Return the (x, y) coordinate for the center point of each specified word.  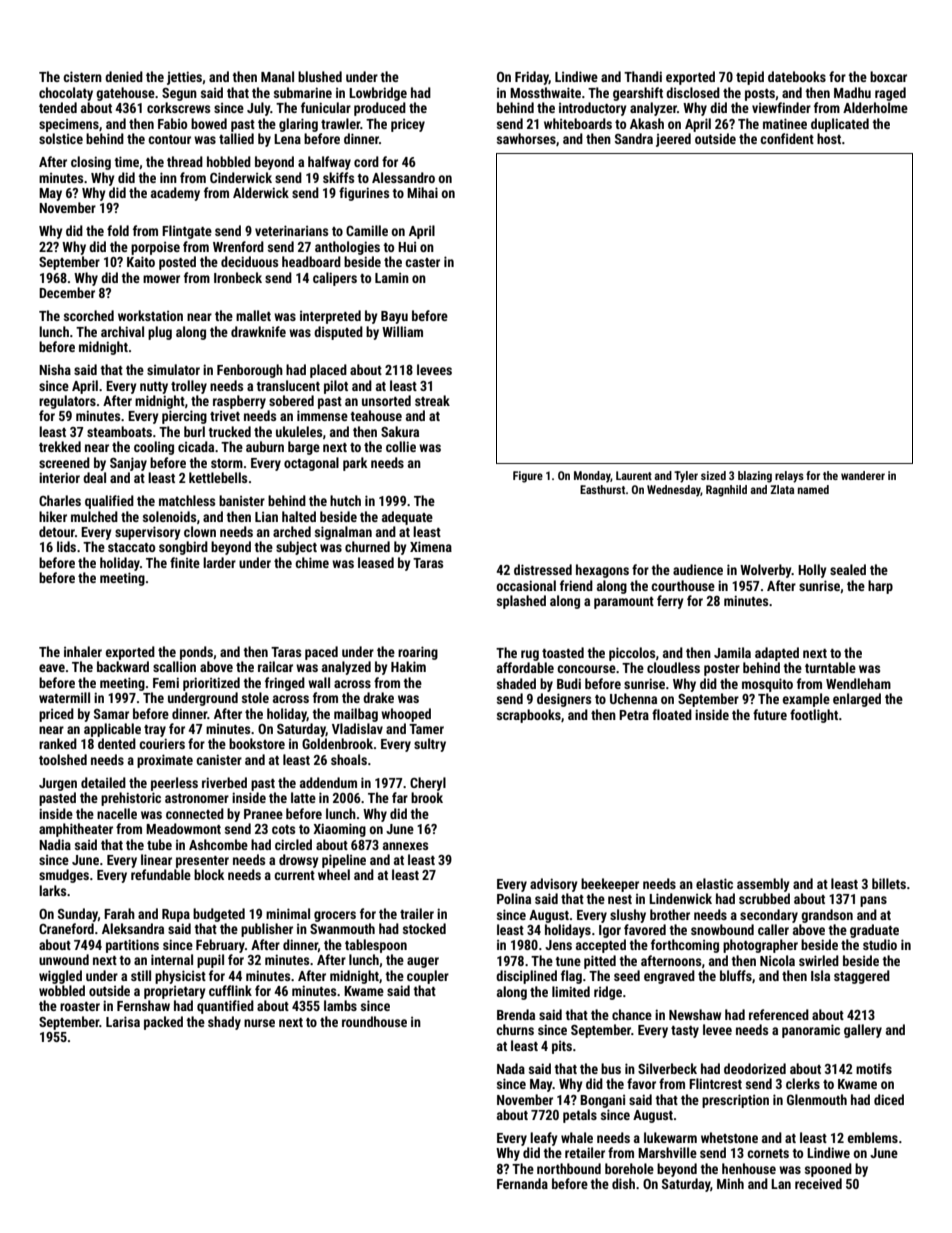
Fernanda (522, 1183)
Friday (532, 78)
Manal (277, 76)
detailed (103, 782)
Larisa (123, 1021)
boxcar (888, 76)
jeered (673, 140)
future (770, 714)
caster (422, 262)
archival (122, 331)
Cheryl (428, 784)
